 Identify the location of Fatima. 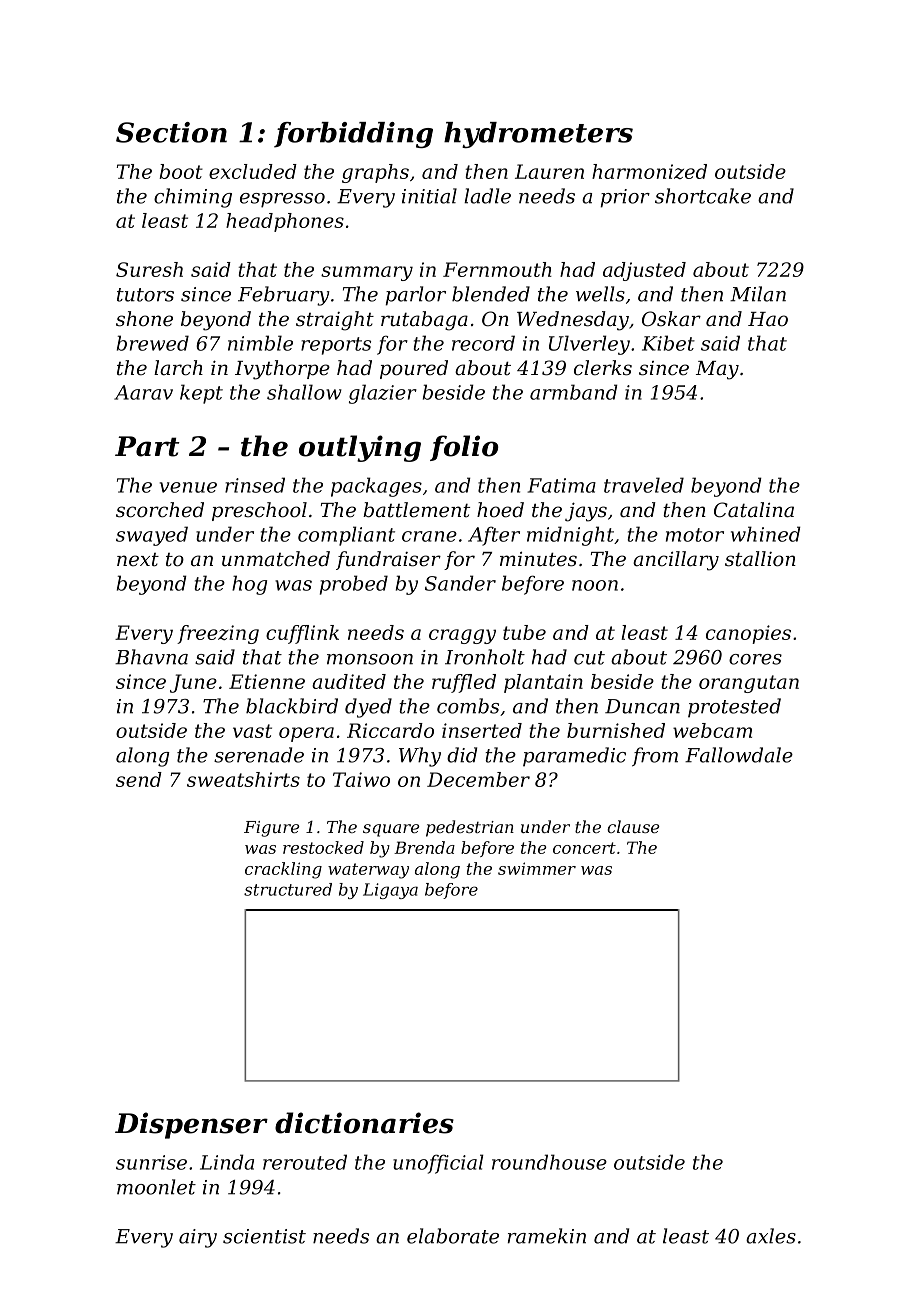
(561, 485).
